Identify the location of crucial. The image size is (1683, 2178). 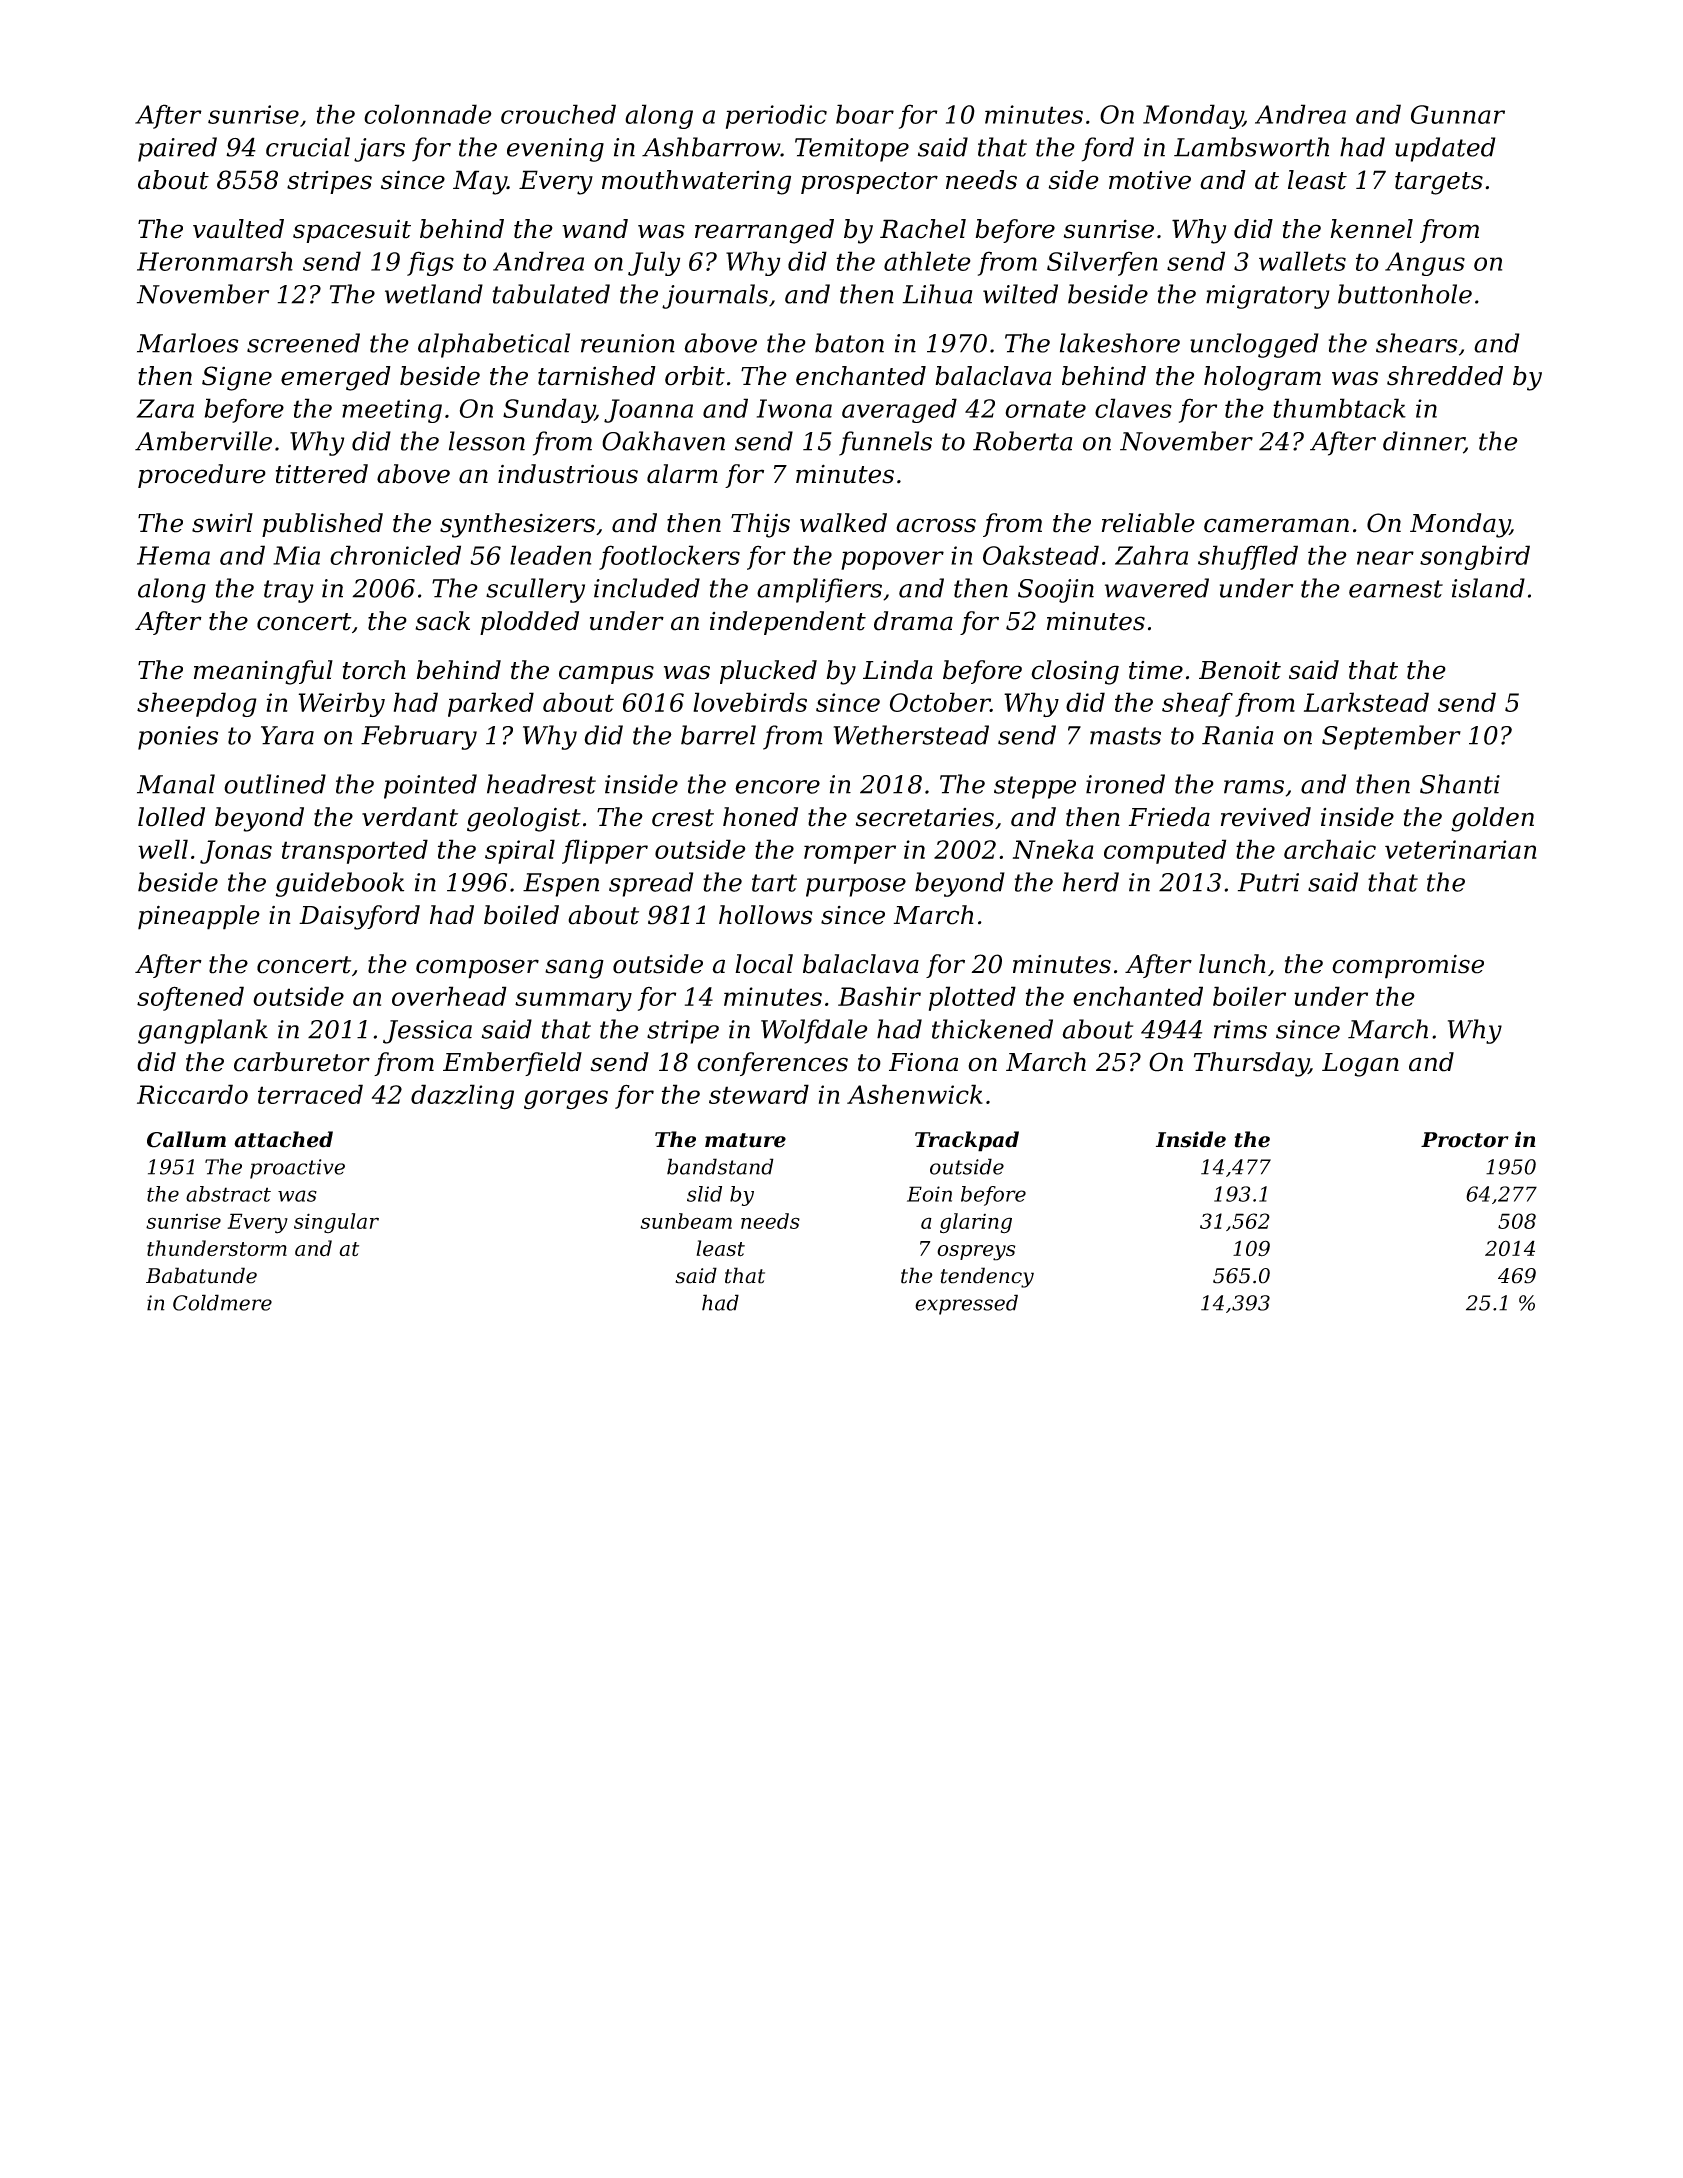
(308, 147).
